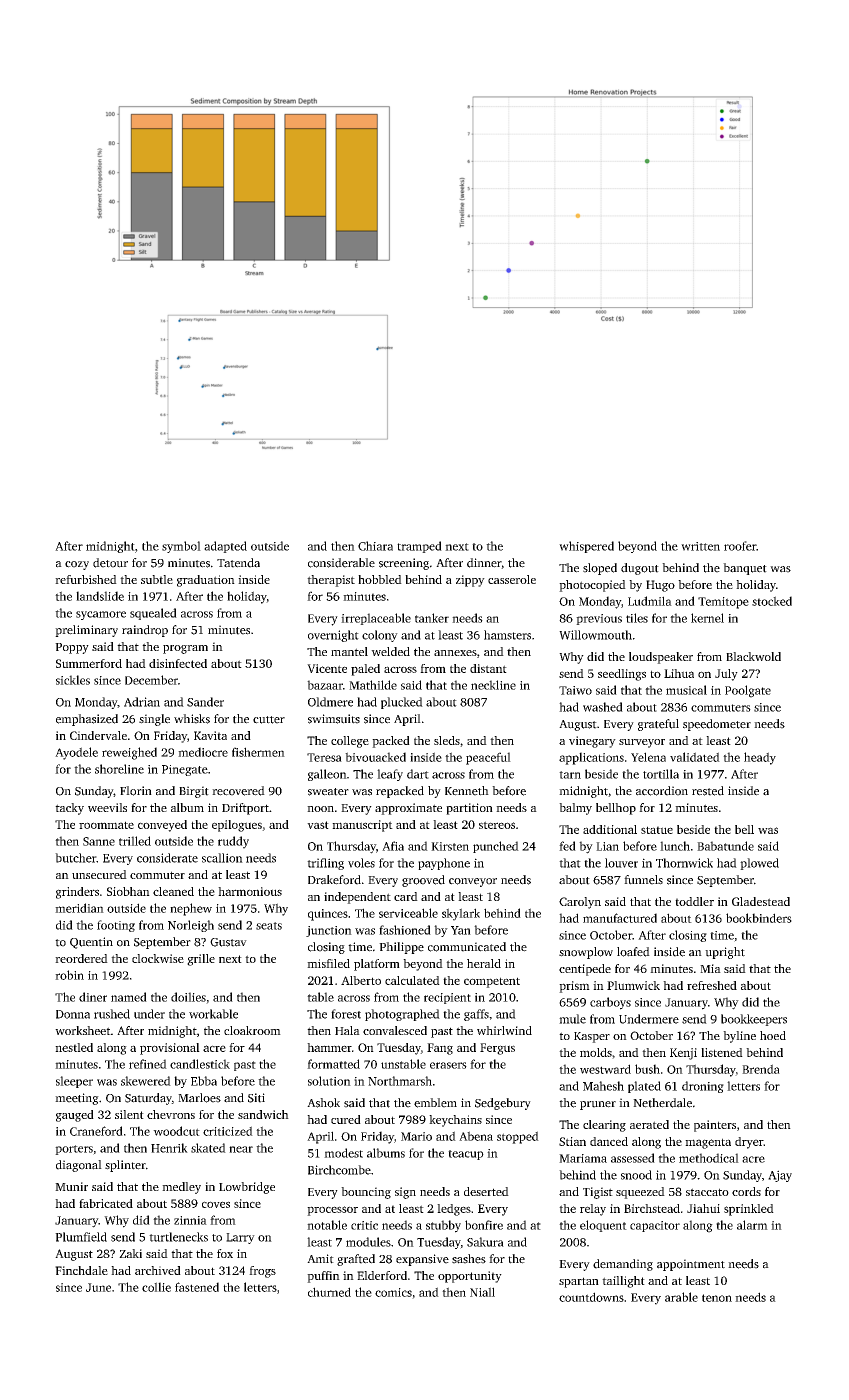  What do you see at coordinates (197, 1287) in the screenshot?
I see `fastened` at bounding box center [197, 1287].
